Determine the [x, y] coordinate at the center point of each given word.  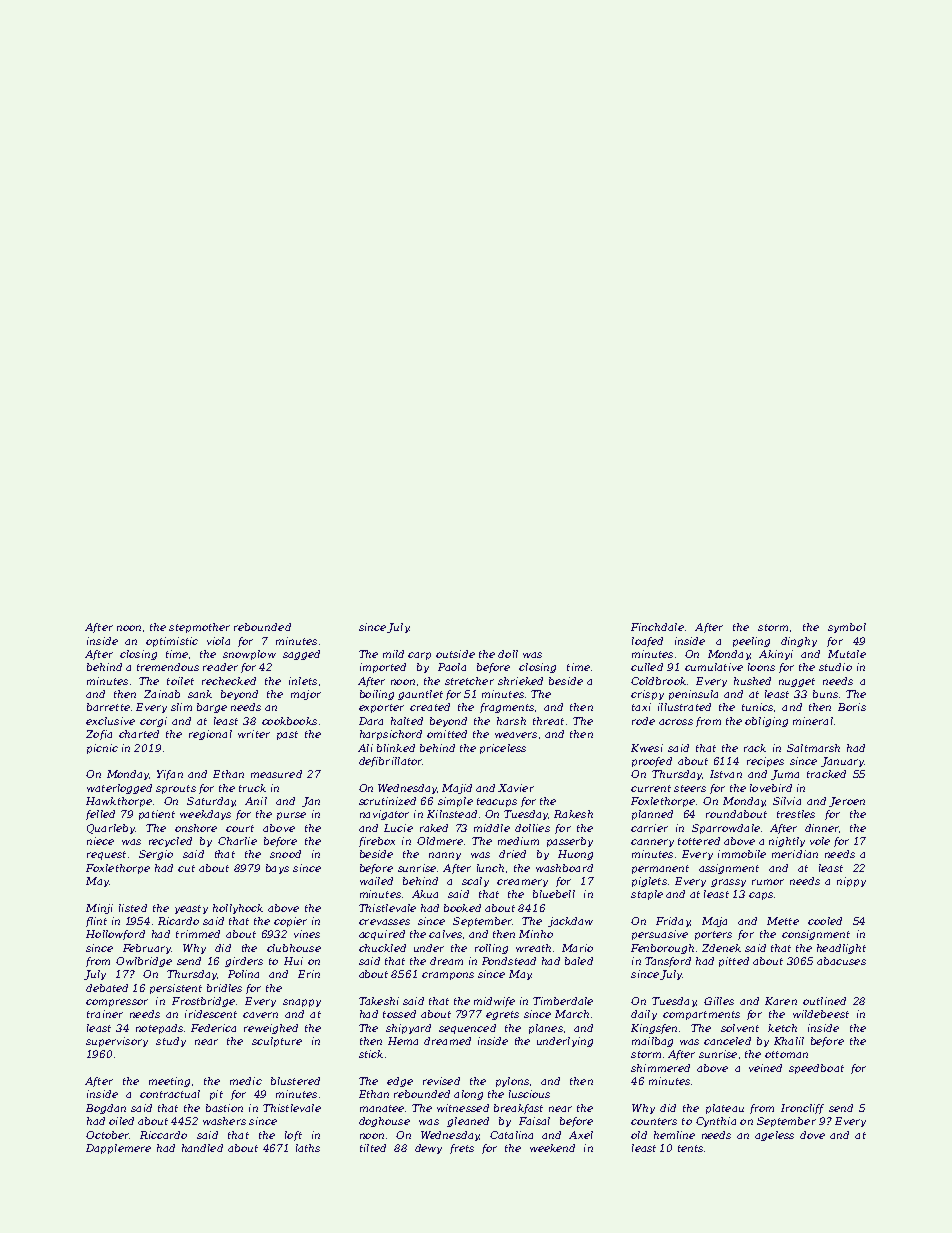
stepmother [199, 628]
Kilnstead [452, 814]
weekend [552, 1148]
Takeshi [379, 1001]
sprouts [176, 789]
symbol [847, 628]
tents [690, 1148]
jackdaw [570, 922]
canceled [727, 1041]
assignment [729, 869]
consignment [816, 935]
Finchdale [657, 627]
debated [107, 988]
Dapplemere [118, 1149]
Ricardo [178, 921]
